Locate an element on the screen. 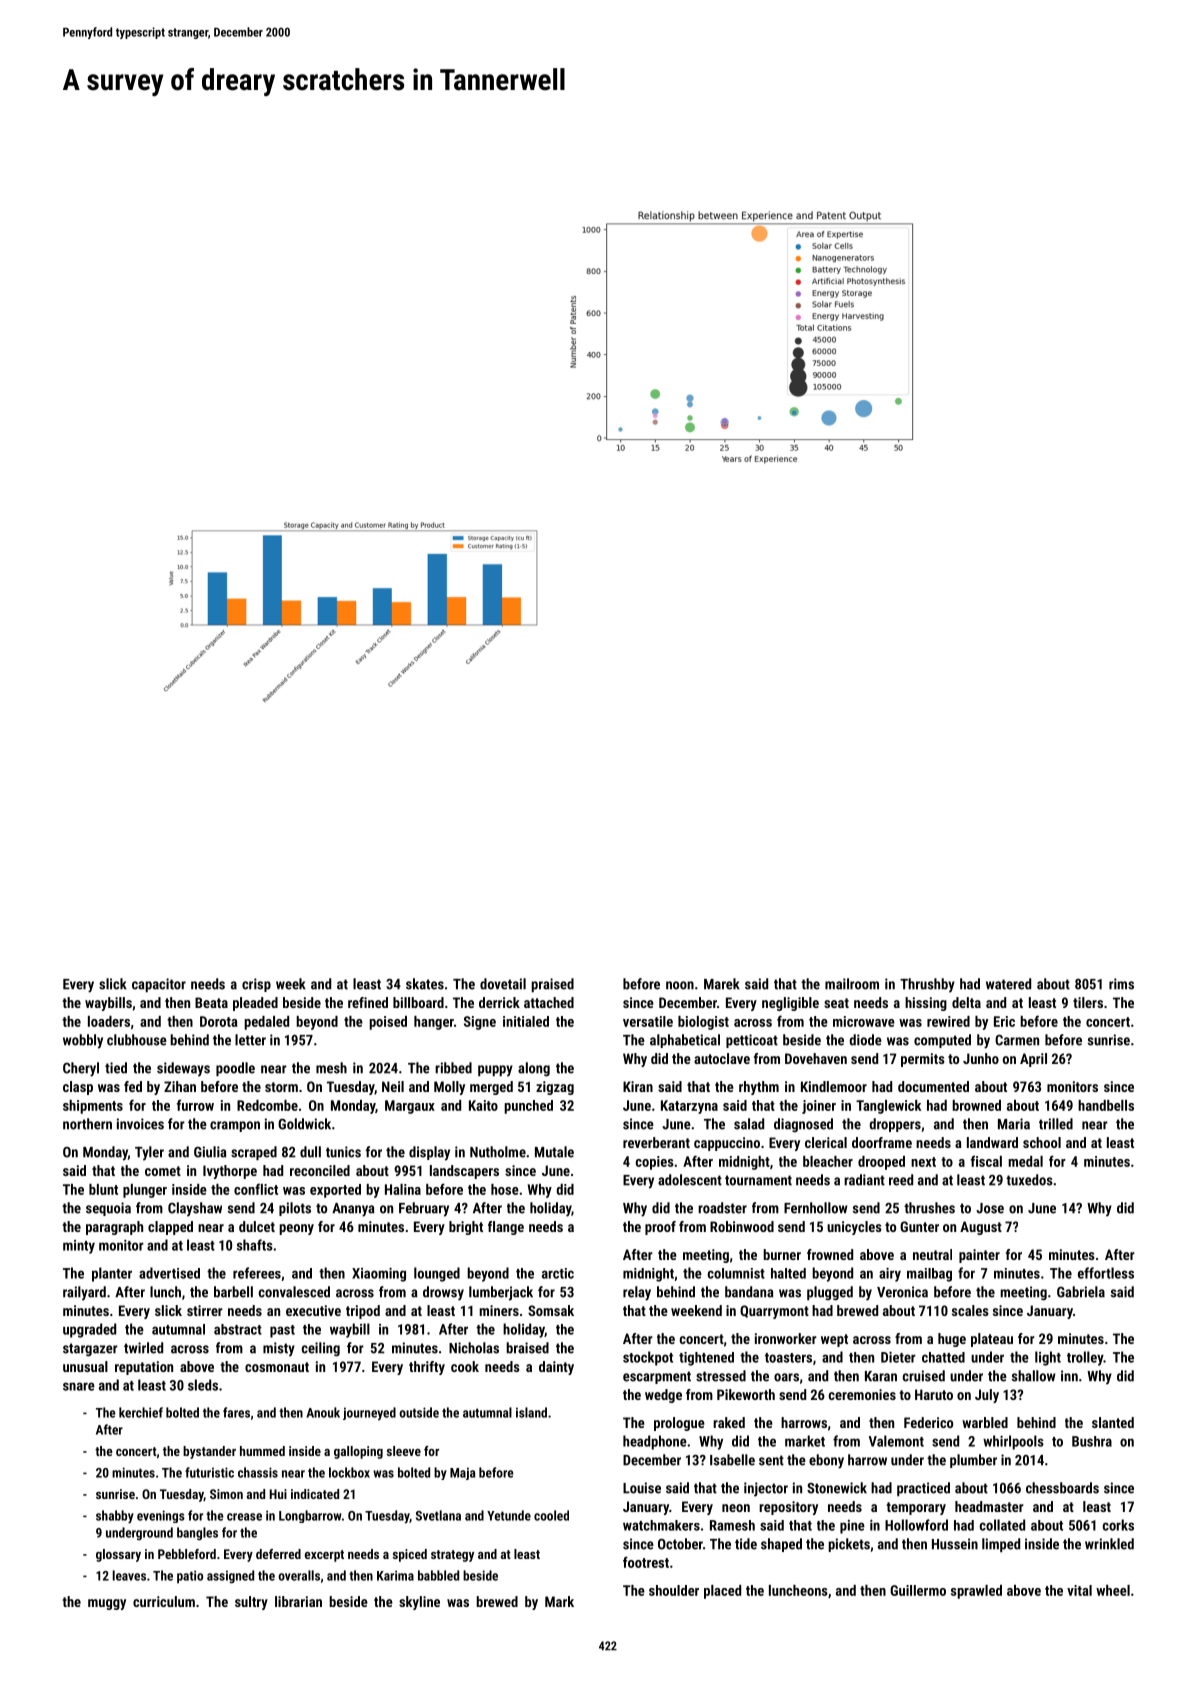 The width and height of the screenshot is (1197, 1693). mailroom is located at coordinates (852, 984).
